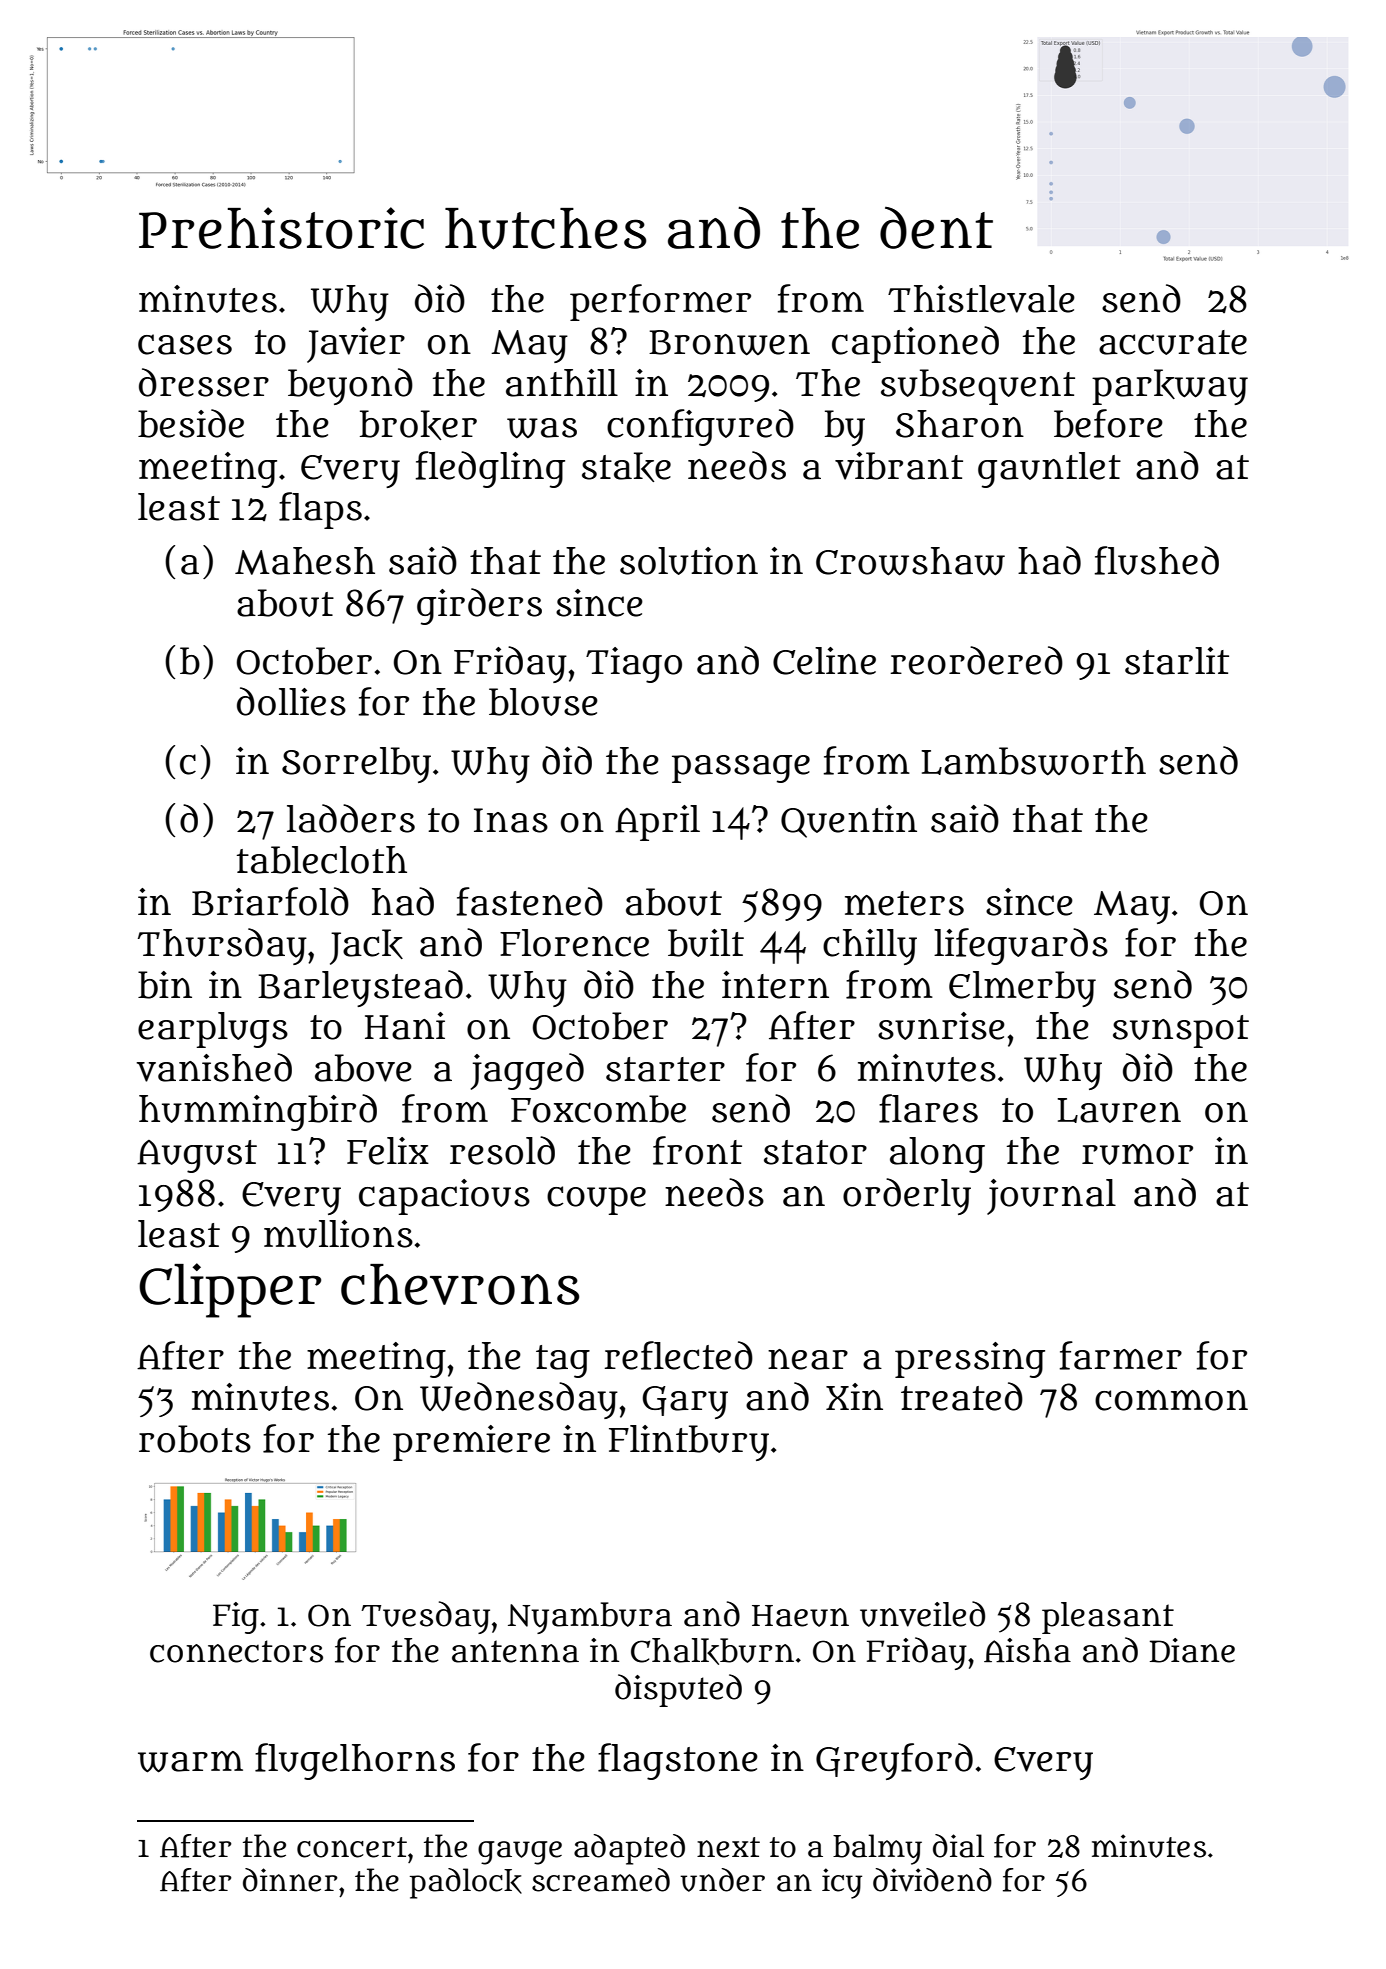 The width and height of the screenshot is (1386, 1969). What do you see at coordinates (1171, 1400) in the screenshot?
I see `common` at bounding box center [1171, 1400].
